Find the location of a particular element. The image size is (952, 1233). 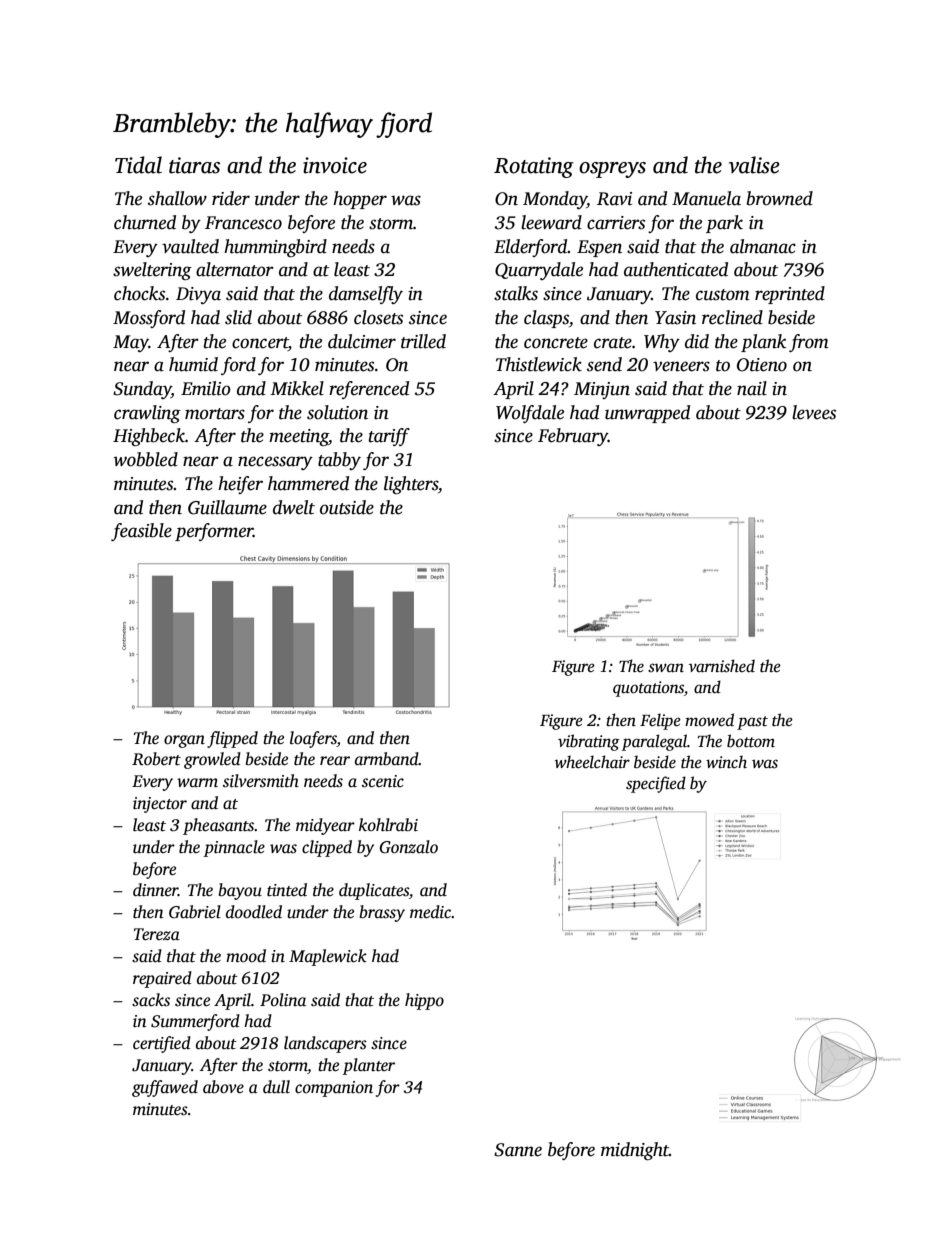

from is located at coordinates (809, 343).
